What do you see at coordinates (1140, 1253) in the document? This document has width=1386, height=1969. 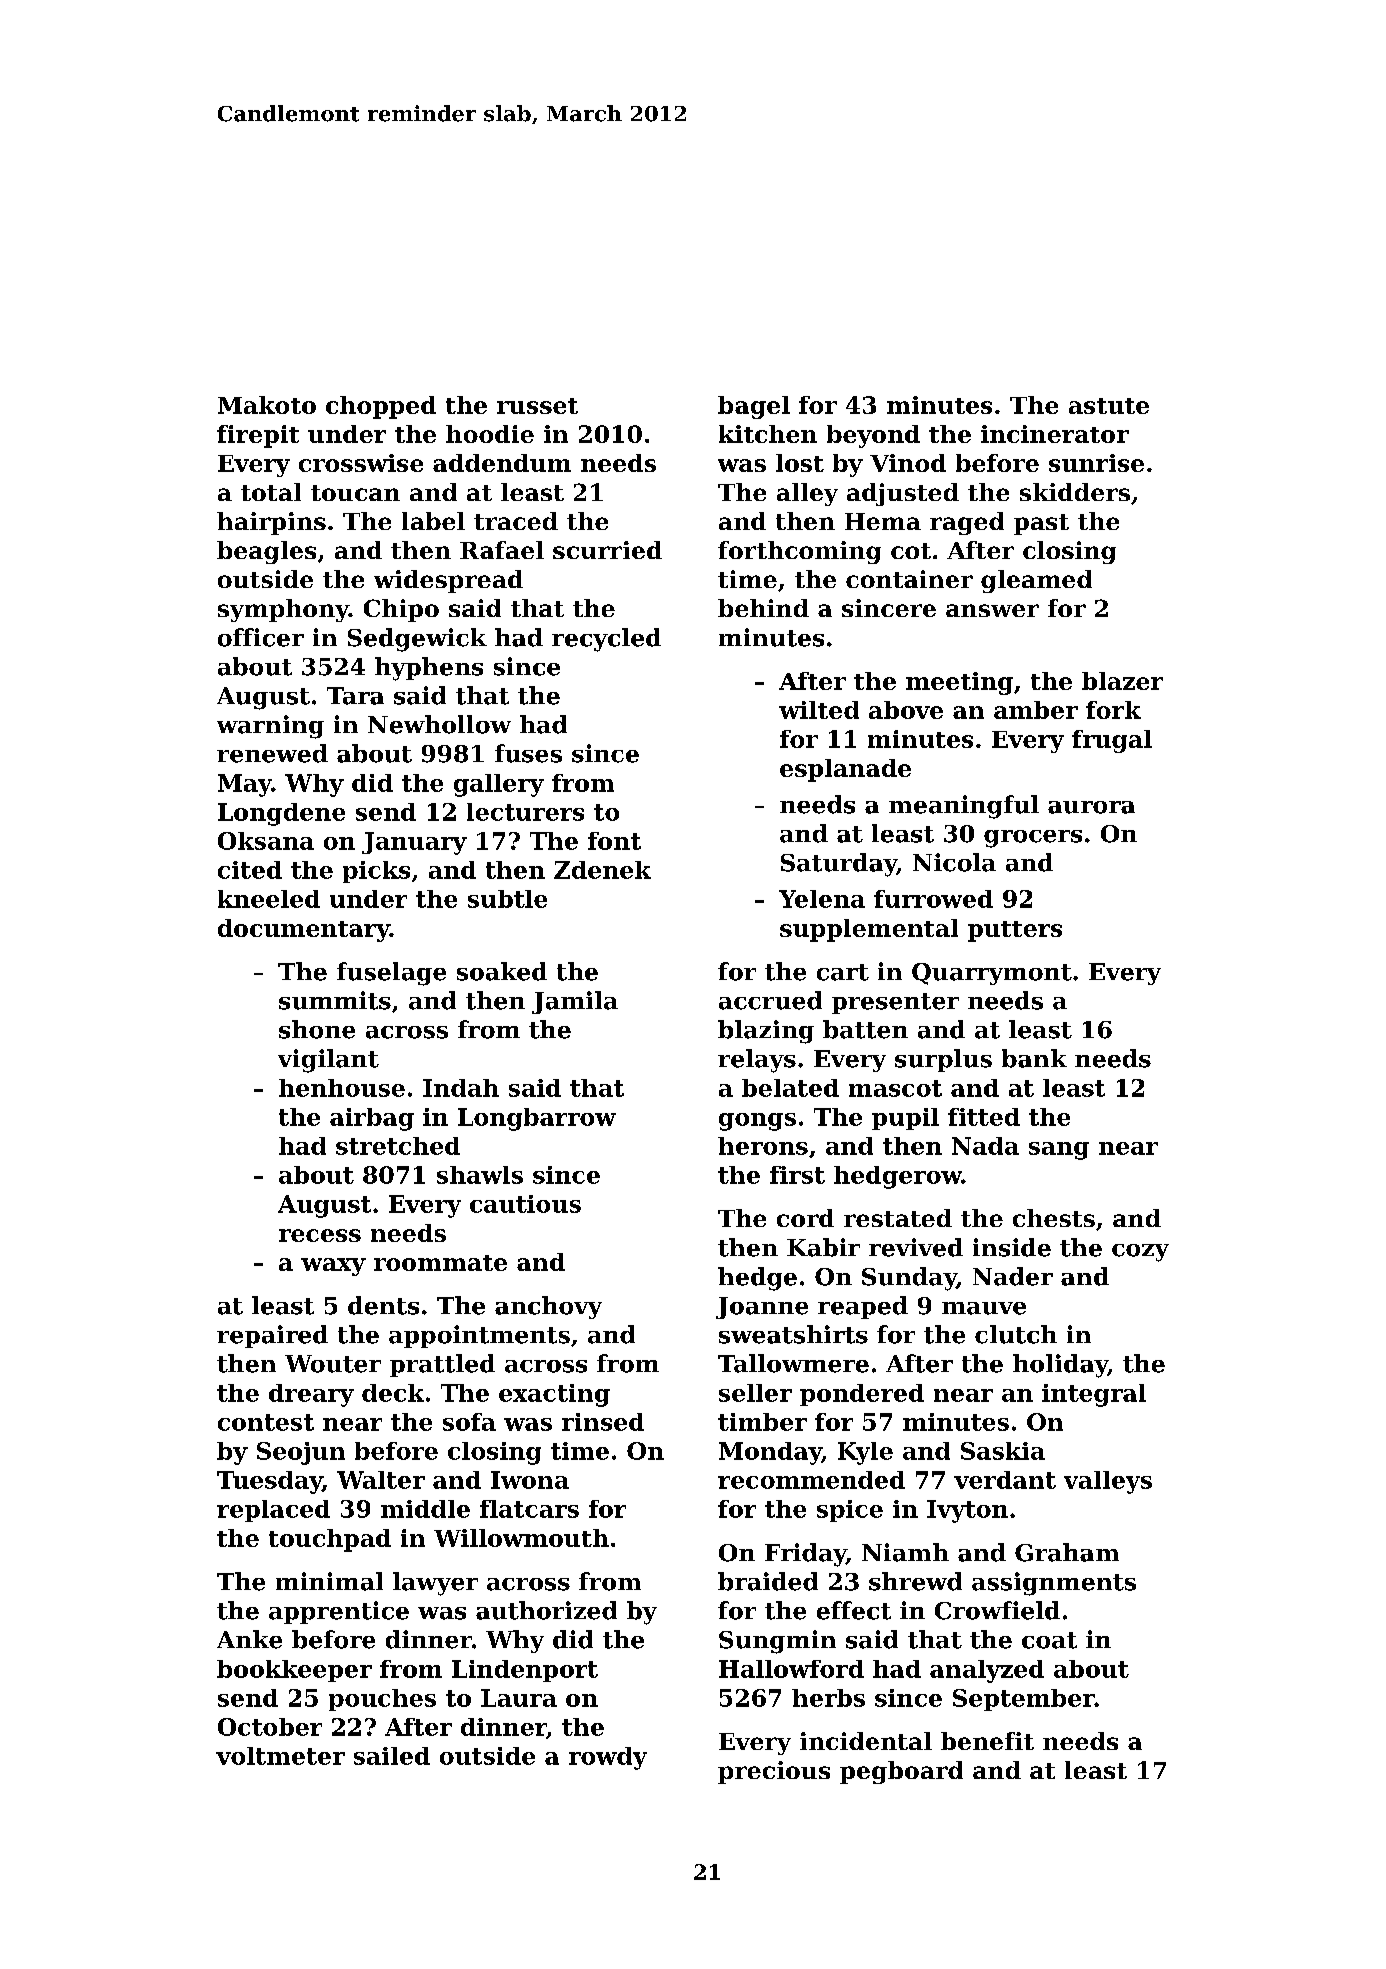 I see `cozy` at bounding box center [1140, 1253].
